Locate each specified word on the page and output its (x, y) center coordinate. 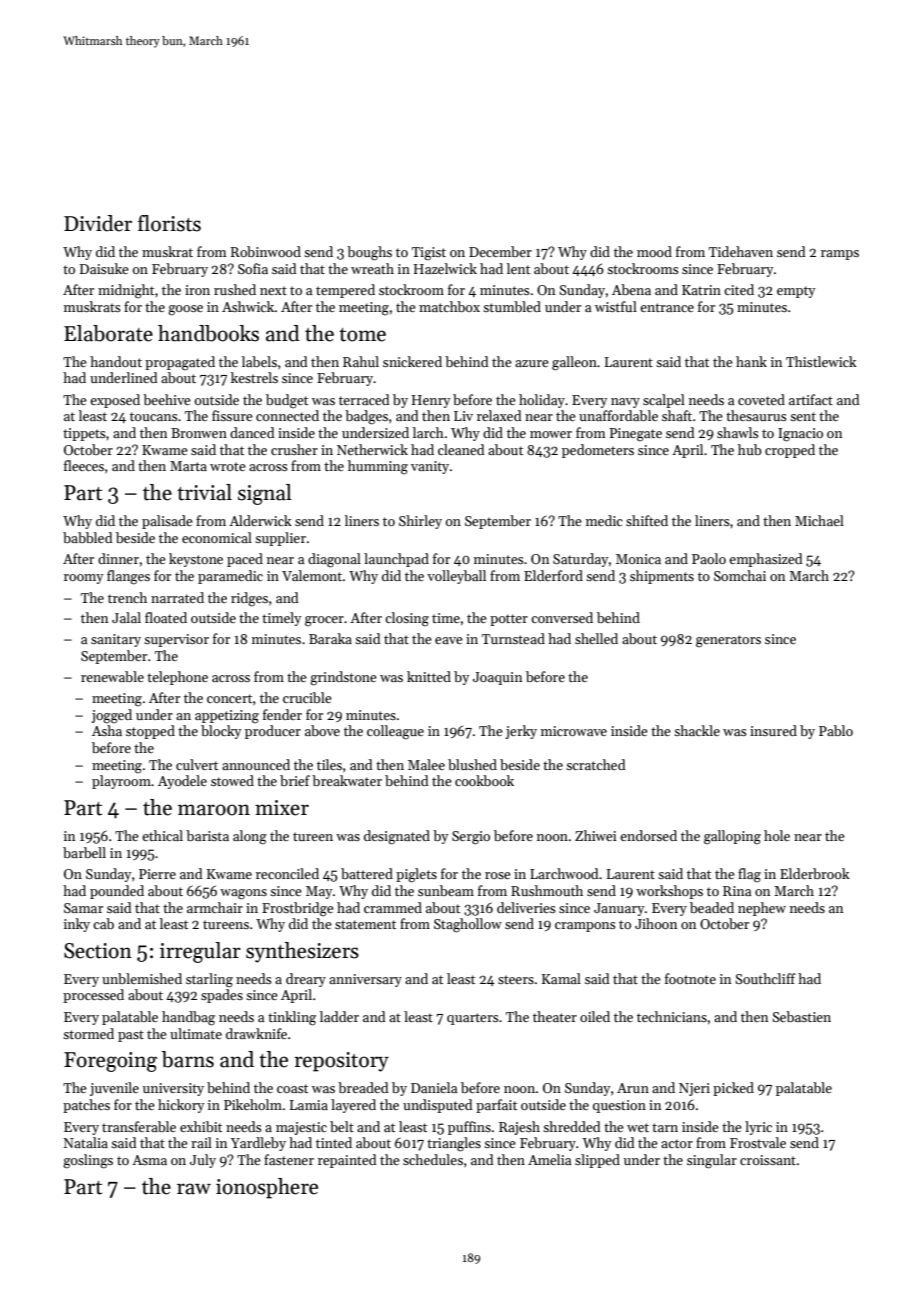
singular (712, 1161)
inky (77, 925)
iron (197, 290)
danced (252, 432)
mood (654, 251)
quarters (473, 1019)
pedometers (598, 451)
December (500, 251)
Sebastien (801, 1016)
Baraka (330, 638)
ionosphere (267, 1188)
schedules (433, 1159)
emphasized (766, 560)
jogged (111, 716)
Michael (819, 520)
